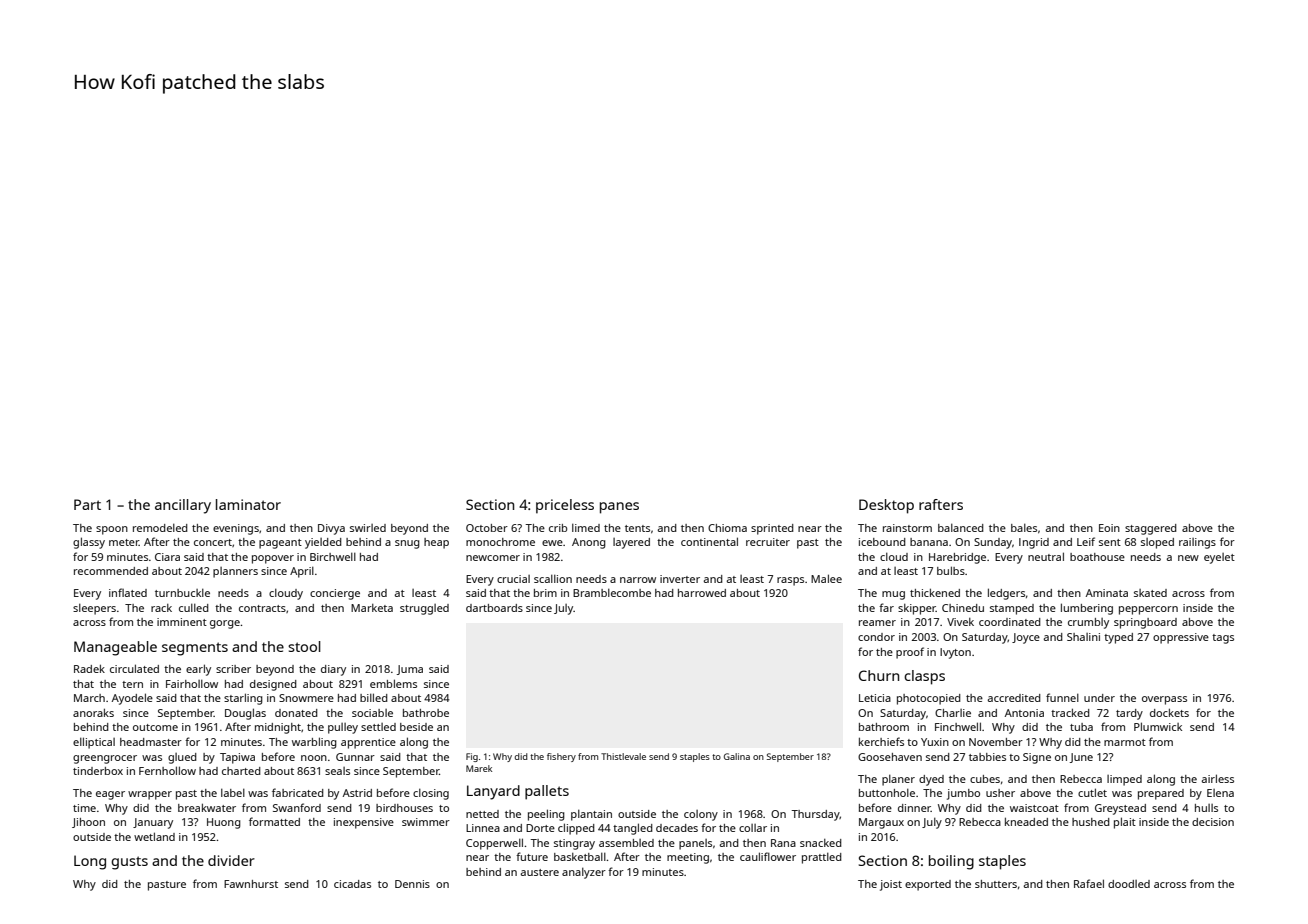 This screenshot has width=1308, height=924. Describe the element at coordinates (251, 884) in the screenshot. I see `Fawnhurst` at that location.
